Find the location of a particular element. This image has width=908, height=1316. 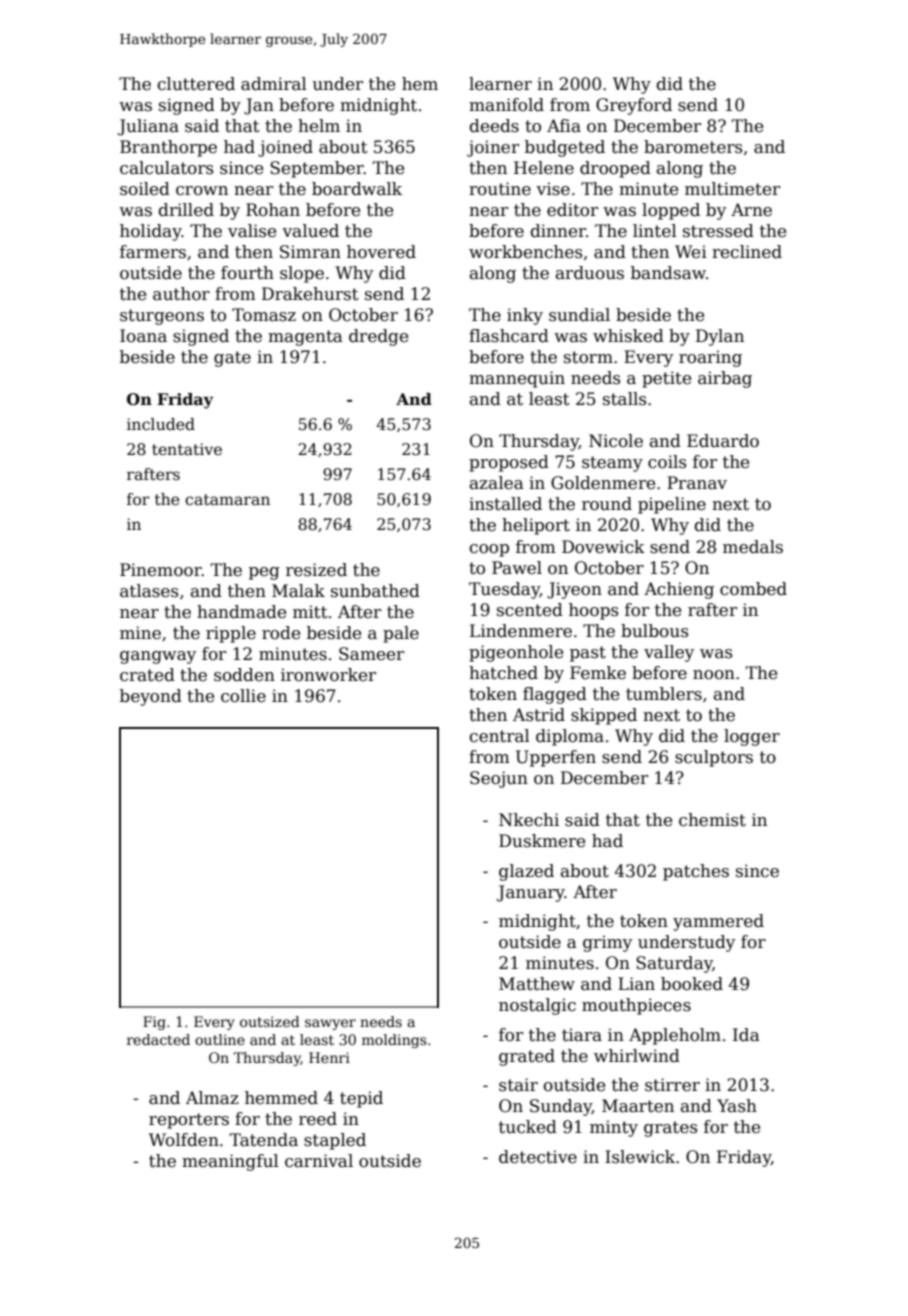

January is located at coordinates (531, 893).
